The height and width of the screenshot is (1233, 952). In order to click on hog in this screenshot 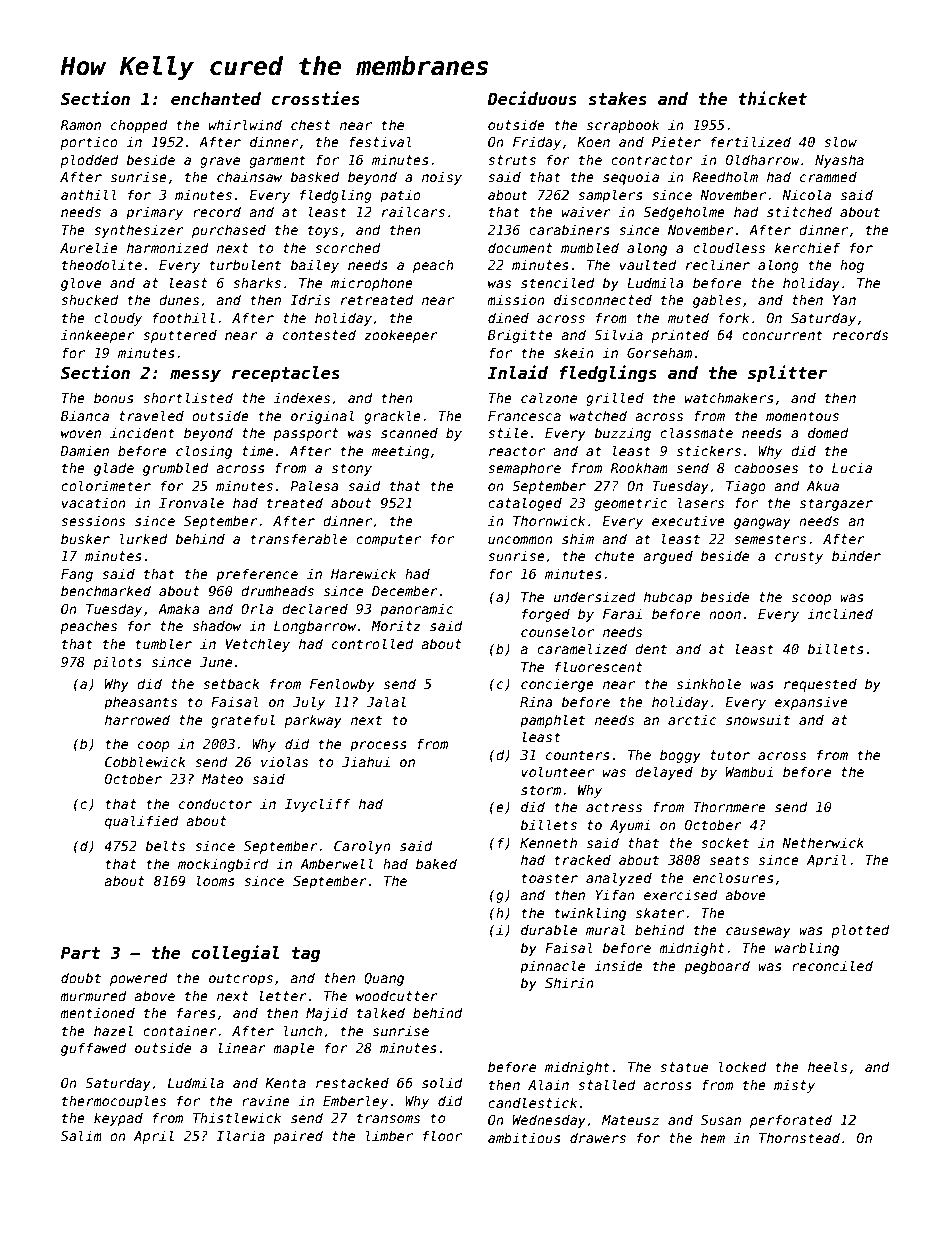, I will do `click(852, 266)`.
